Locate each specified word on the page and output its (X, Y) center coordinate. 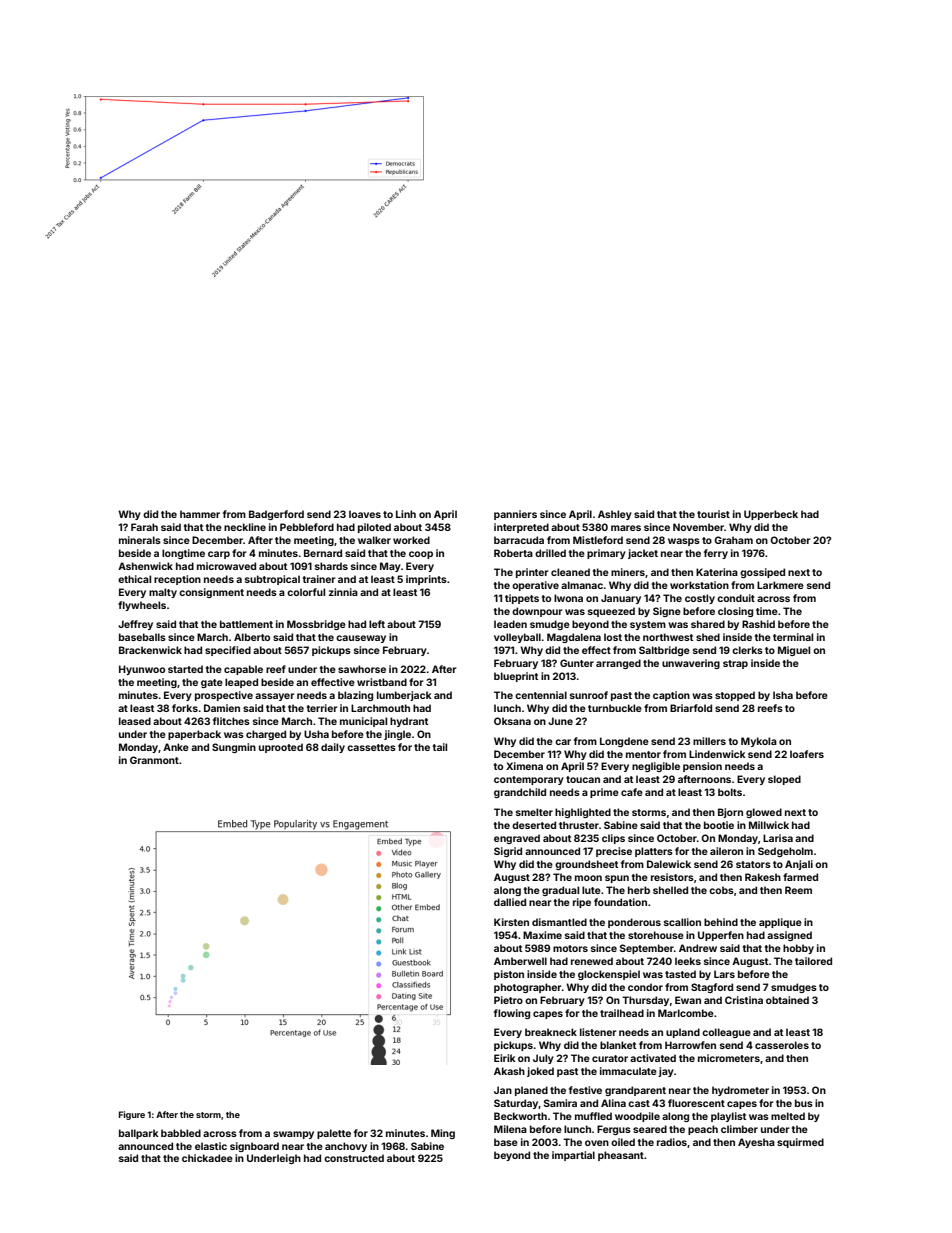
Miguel (794, 651)
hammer (200, 514)
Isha (783, 695)
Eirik (505, 1058)
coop (421, 555)
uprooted (281, 748)
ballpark (139, 1134)
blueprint (516, 677)
